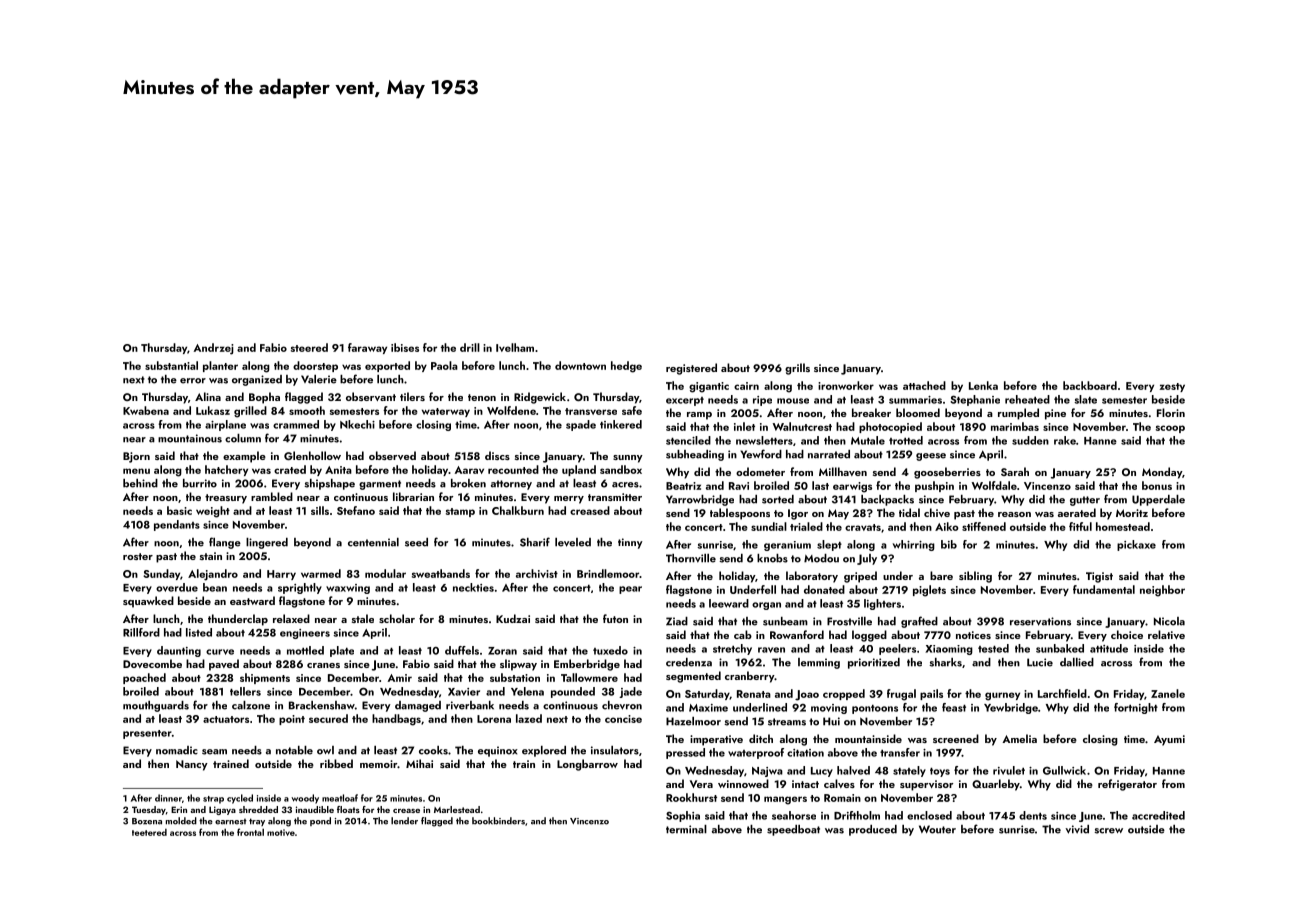 This page has height=924, width=1308. I want to click on backboard, so click(1090, 385).
